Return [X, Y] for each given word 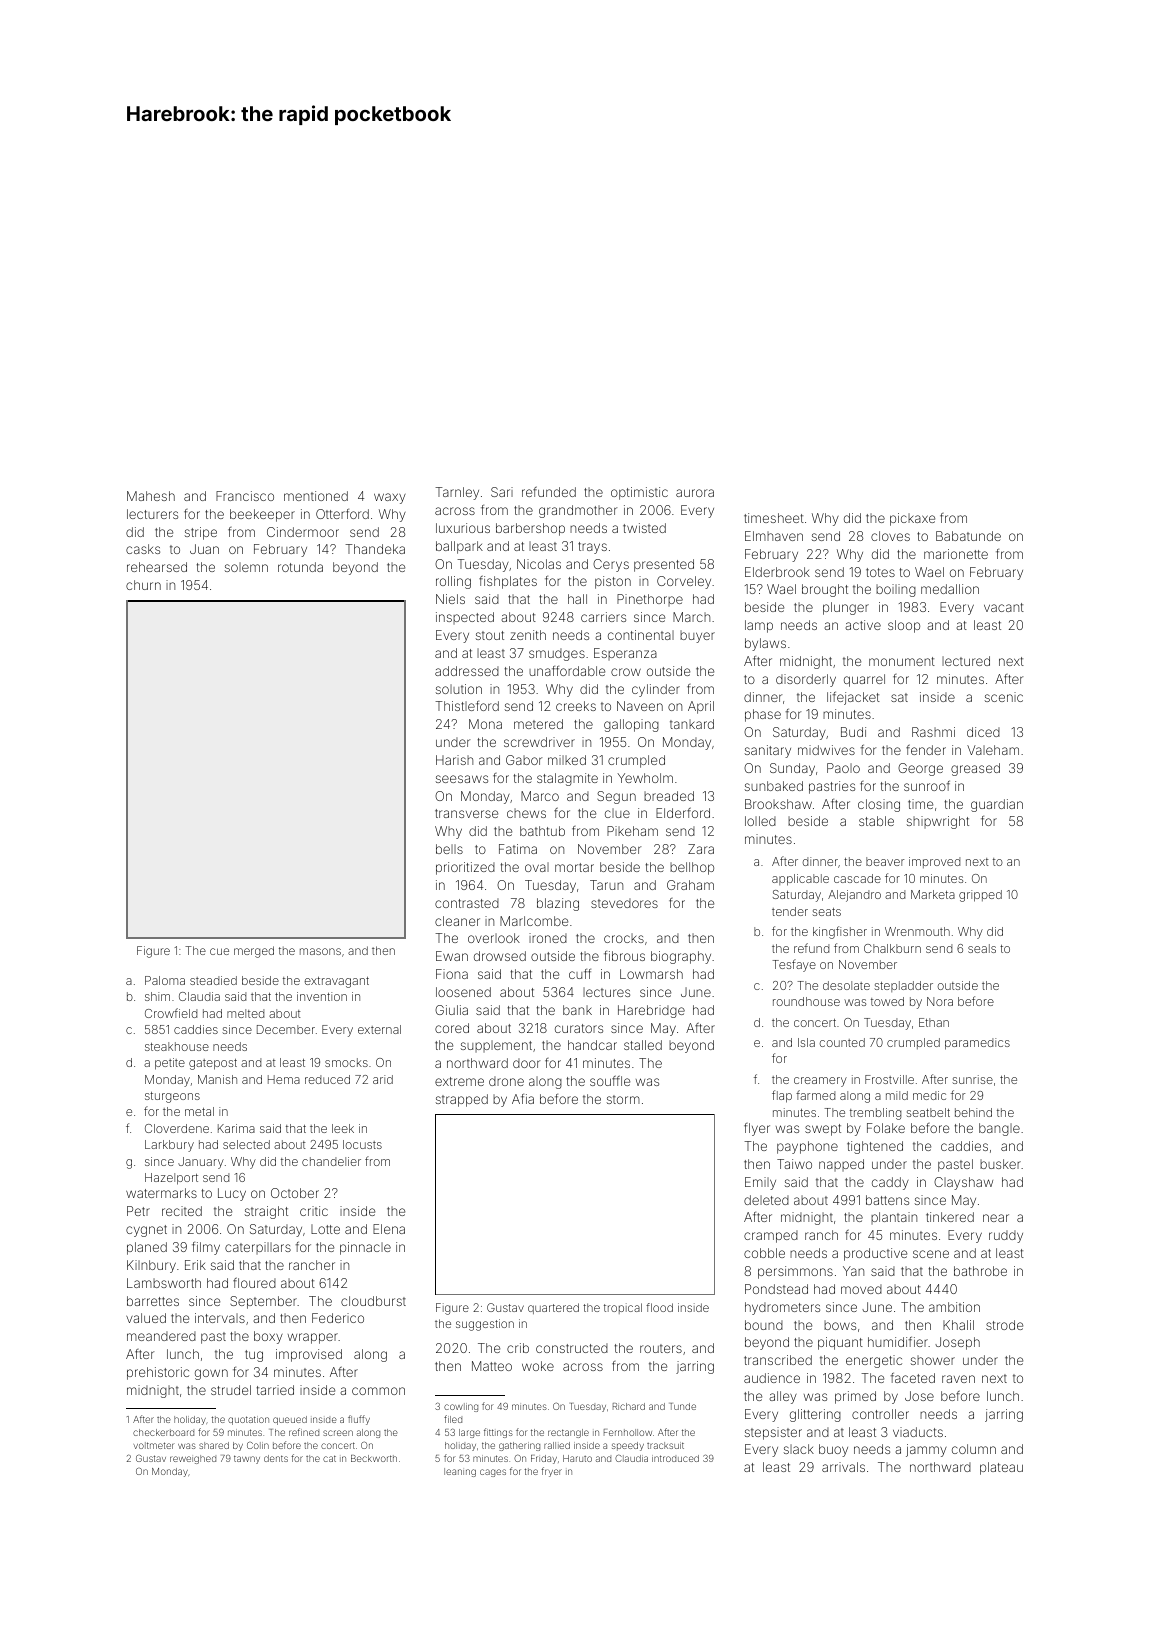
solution [459, 689]
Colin [258, 1445]
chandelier [331, 1161]
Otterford [342, 514]
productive [875, 1254]
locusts [362, 1144]
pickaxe [912, 519]
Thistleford [467, 706]
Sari [502, 492]
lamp [759, 626]
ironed [548, 938]
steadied [213, 980]
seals [982, 948]
